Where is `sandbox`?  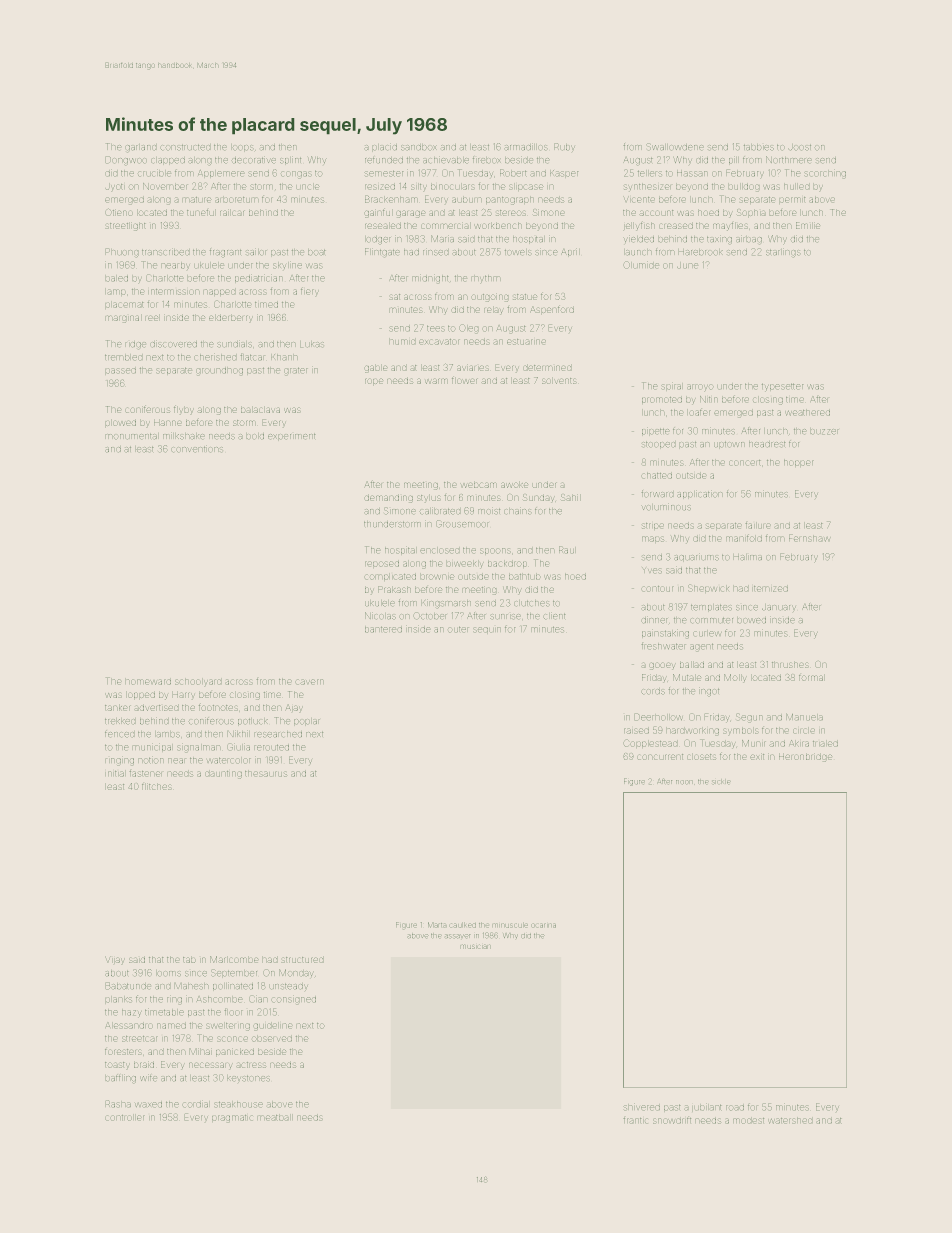 sandbox is located at coordinates (419, 147).
